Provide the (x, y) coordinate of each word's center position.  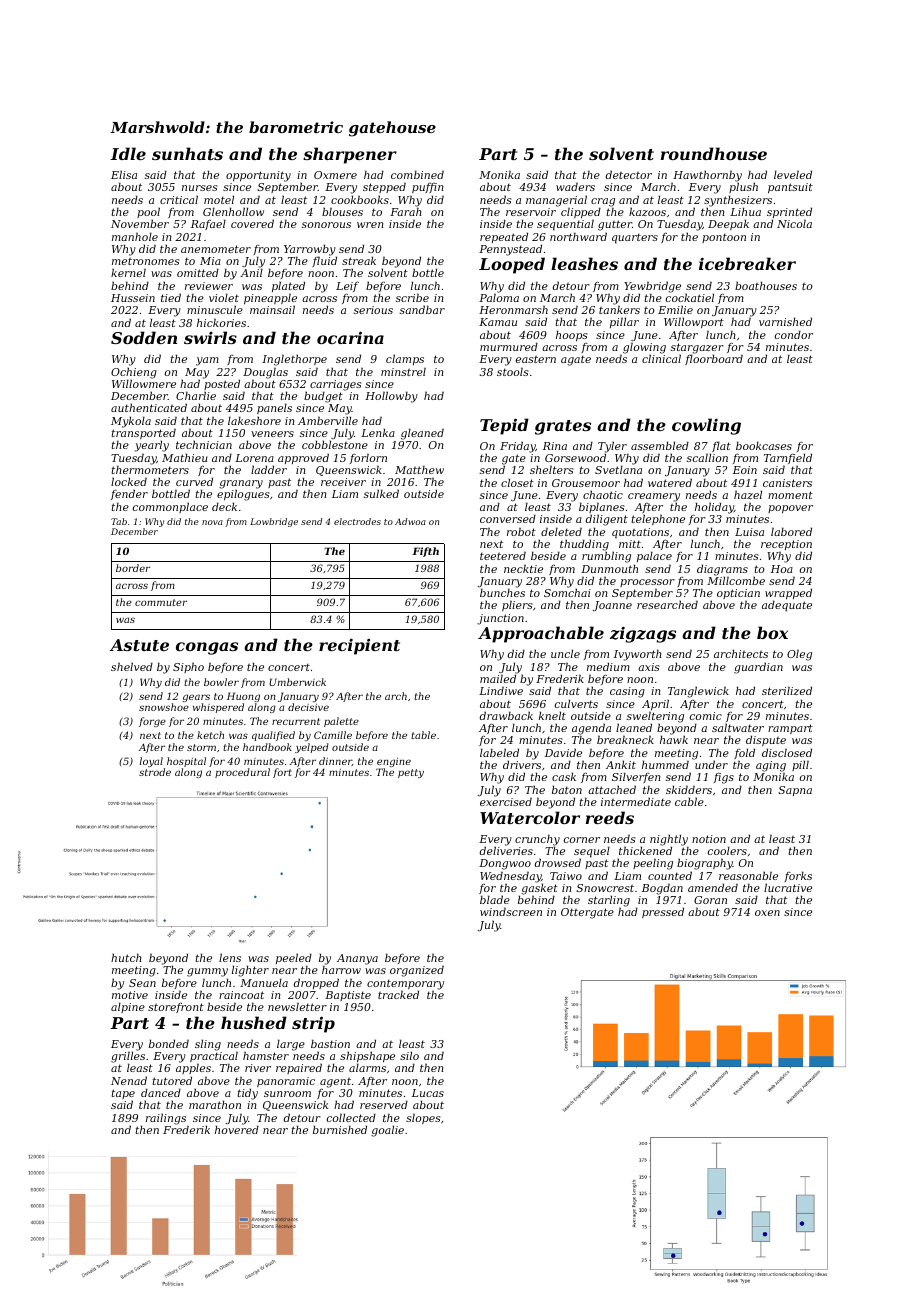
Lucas (428, 1093)
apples (193, 1069)
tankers (619, 310)
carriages (336, 386)
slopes (423, 1118)
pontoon (724, 238)
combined (417, 174)
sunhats (187, 153)
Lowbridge (274, 522)
